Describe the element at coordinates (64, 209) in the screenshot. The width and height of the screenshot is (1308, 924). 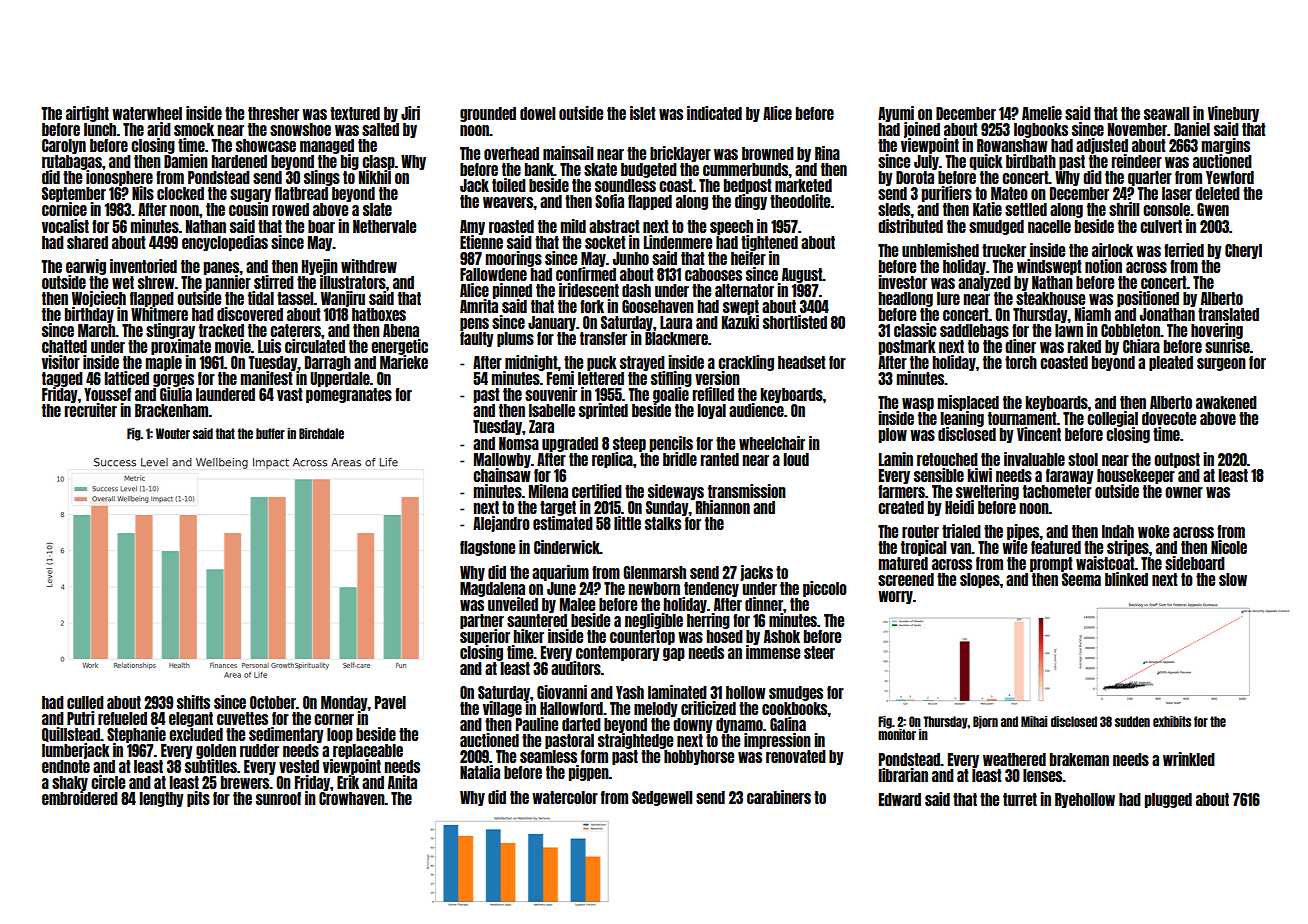
I see `cornice` at that location.
